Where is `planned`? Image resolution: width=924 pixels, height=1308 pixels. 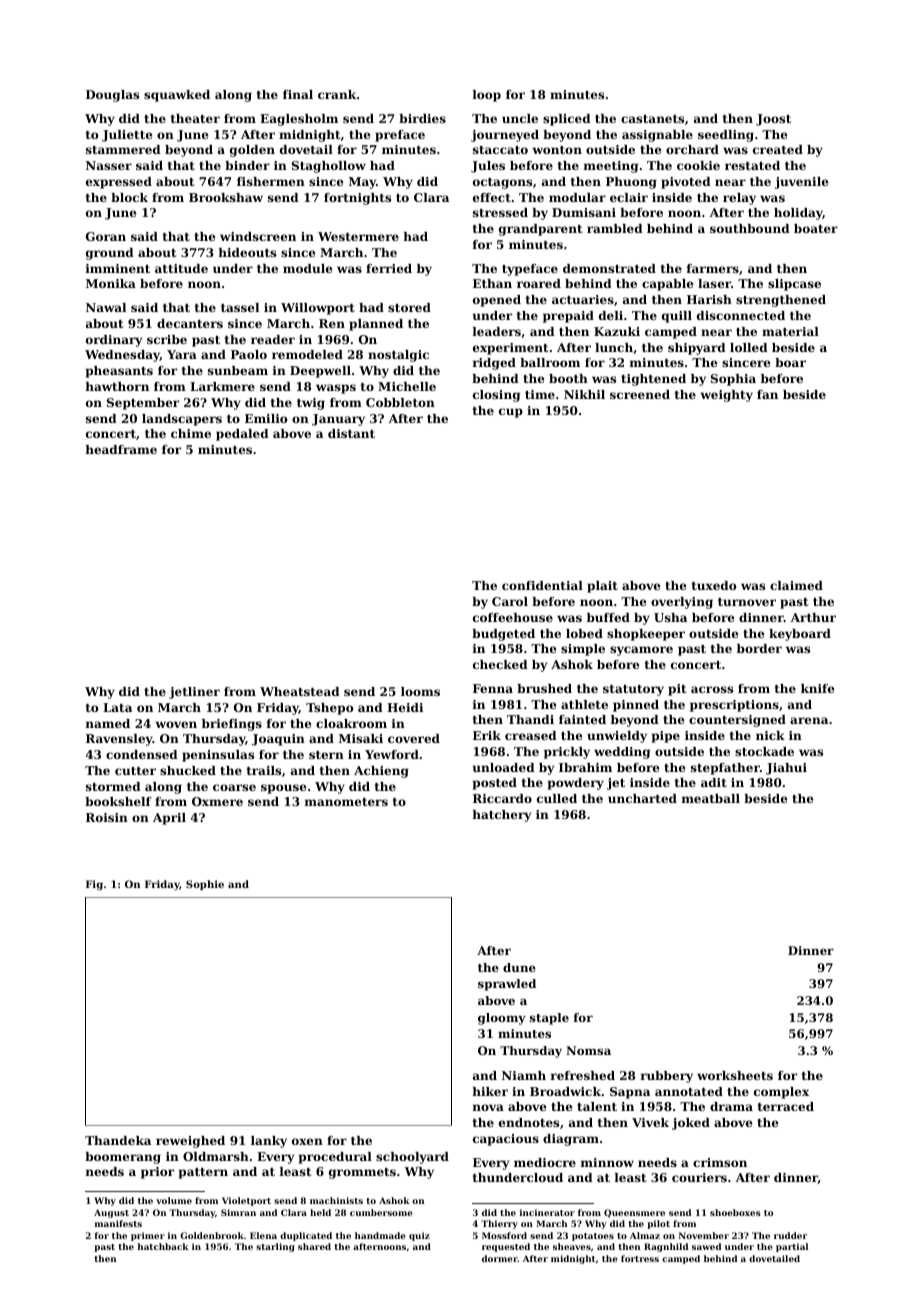
planned is located at coordinates (376, 325).
